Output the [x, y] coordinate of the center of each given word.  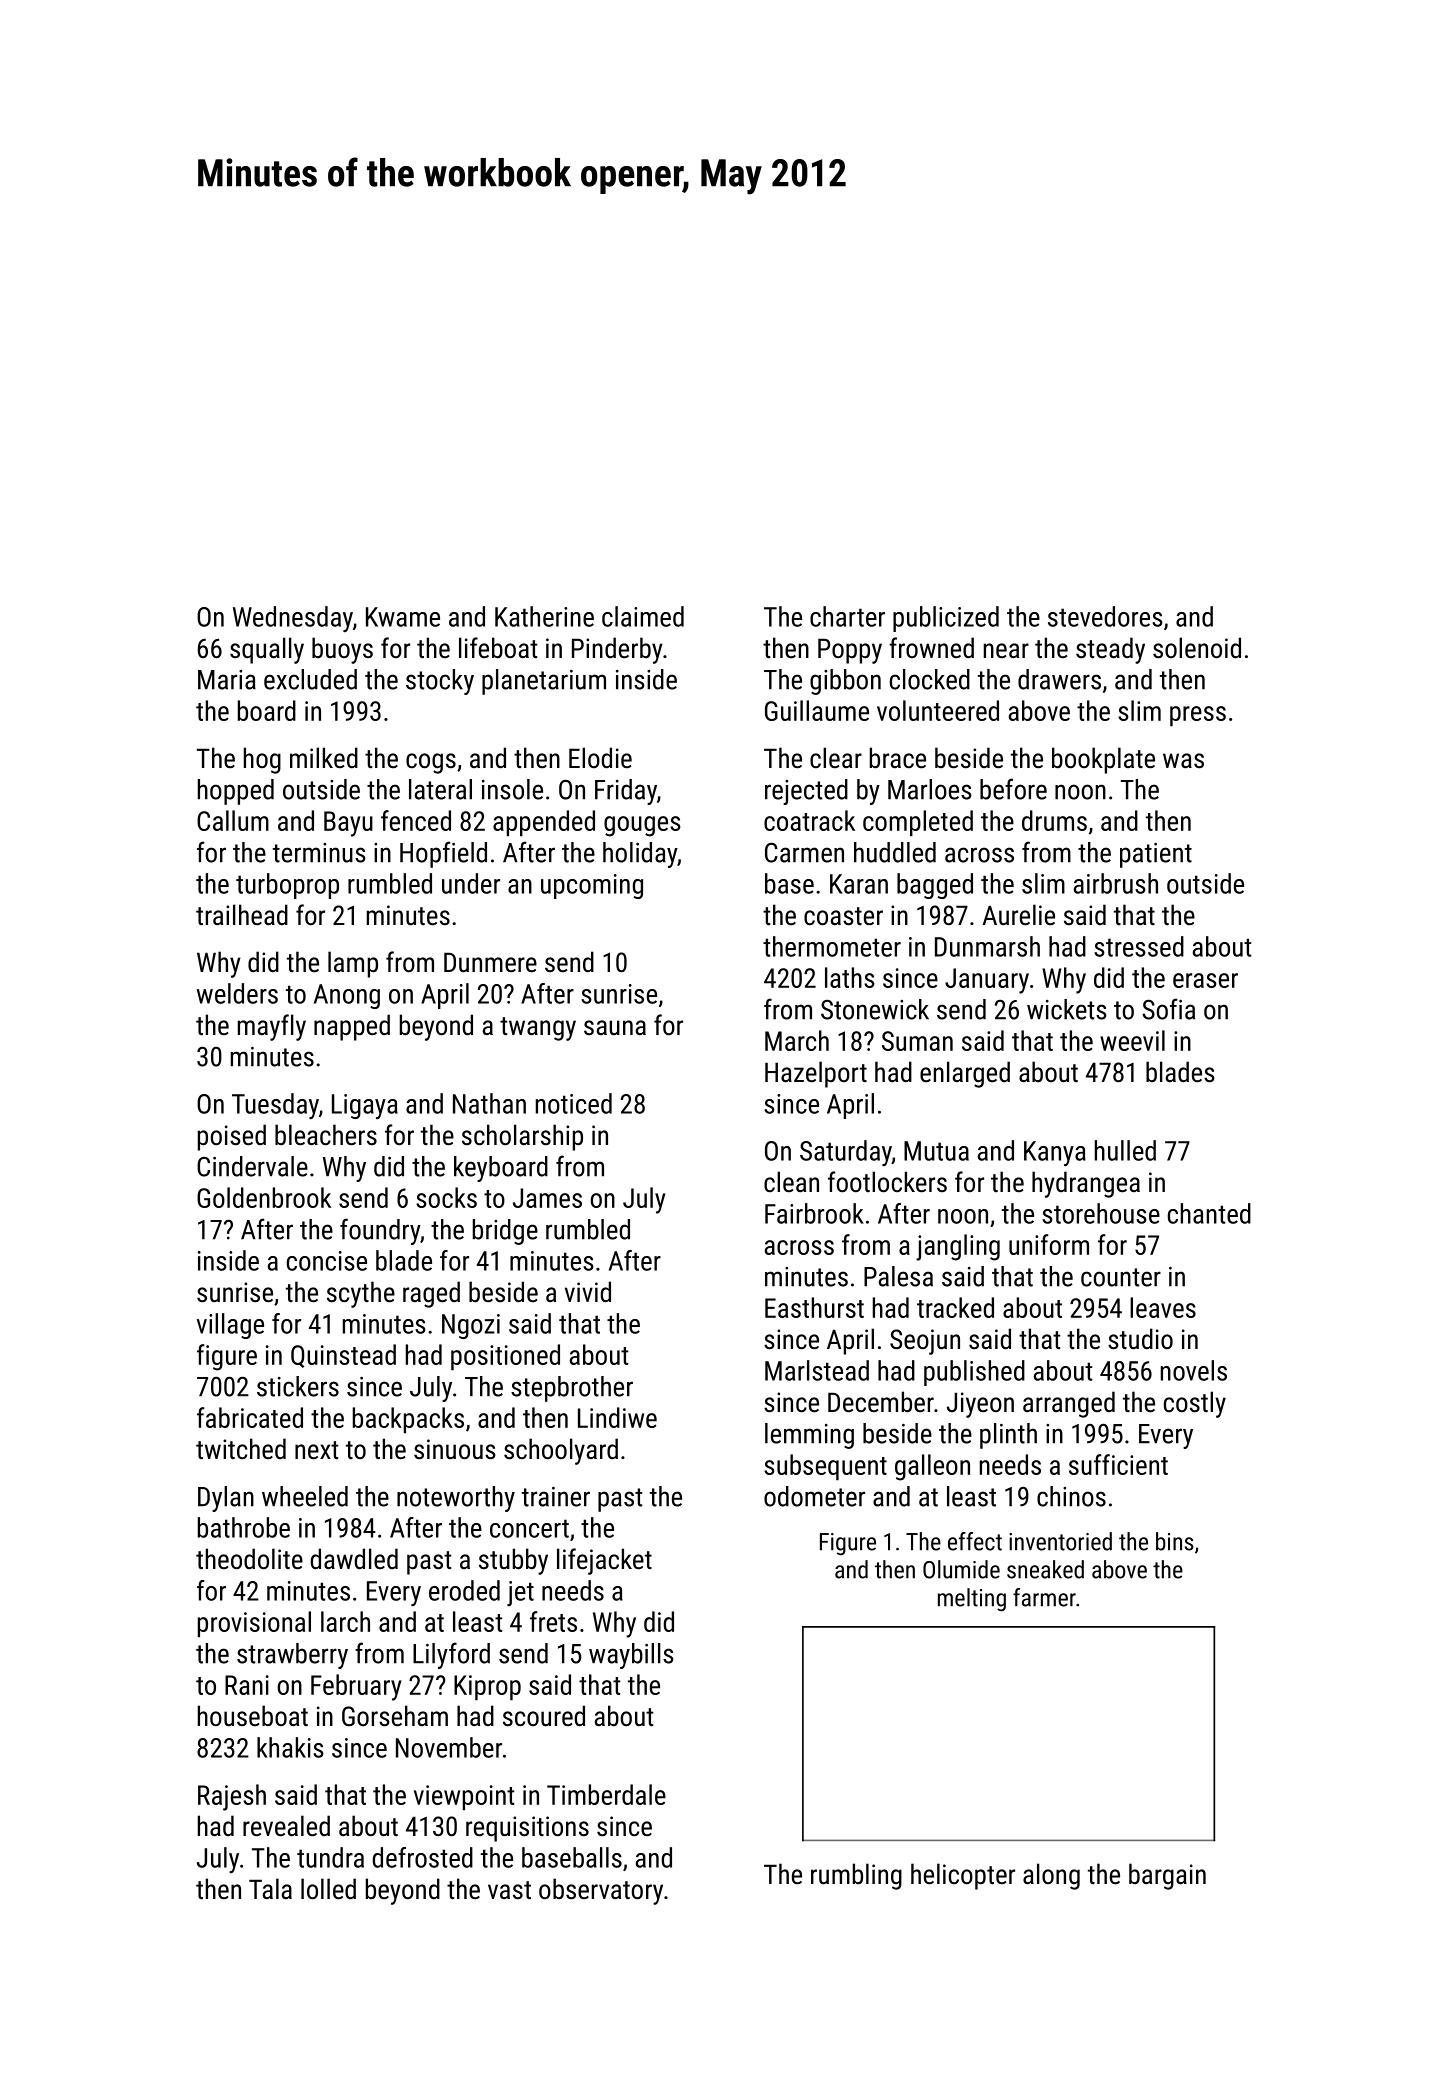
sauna [615, 1028]
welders [237, 993]
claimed [643, 616]
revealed [286, 1826]
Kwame [403, 617]
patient [1156, 855]
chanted [1209, 1213]
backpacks [408, 1420]
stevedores [1105, 616]
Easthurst [814, 1307]
